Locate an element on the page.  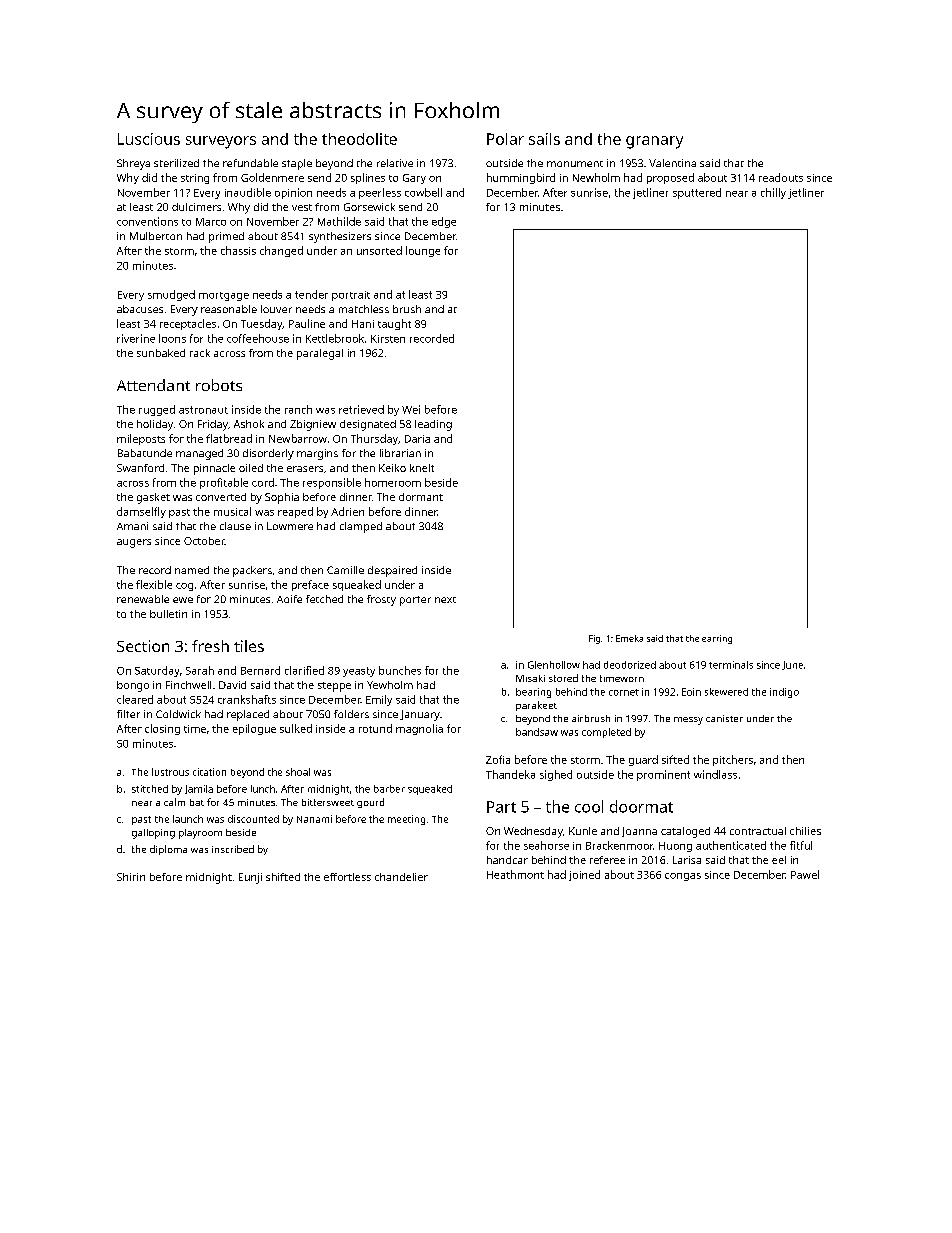
Heathmont is located at coordinates (515, 874).
